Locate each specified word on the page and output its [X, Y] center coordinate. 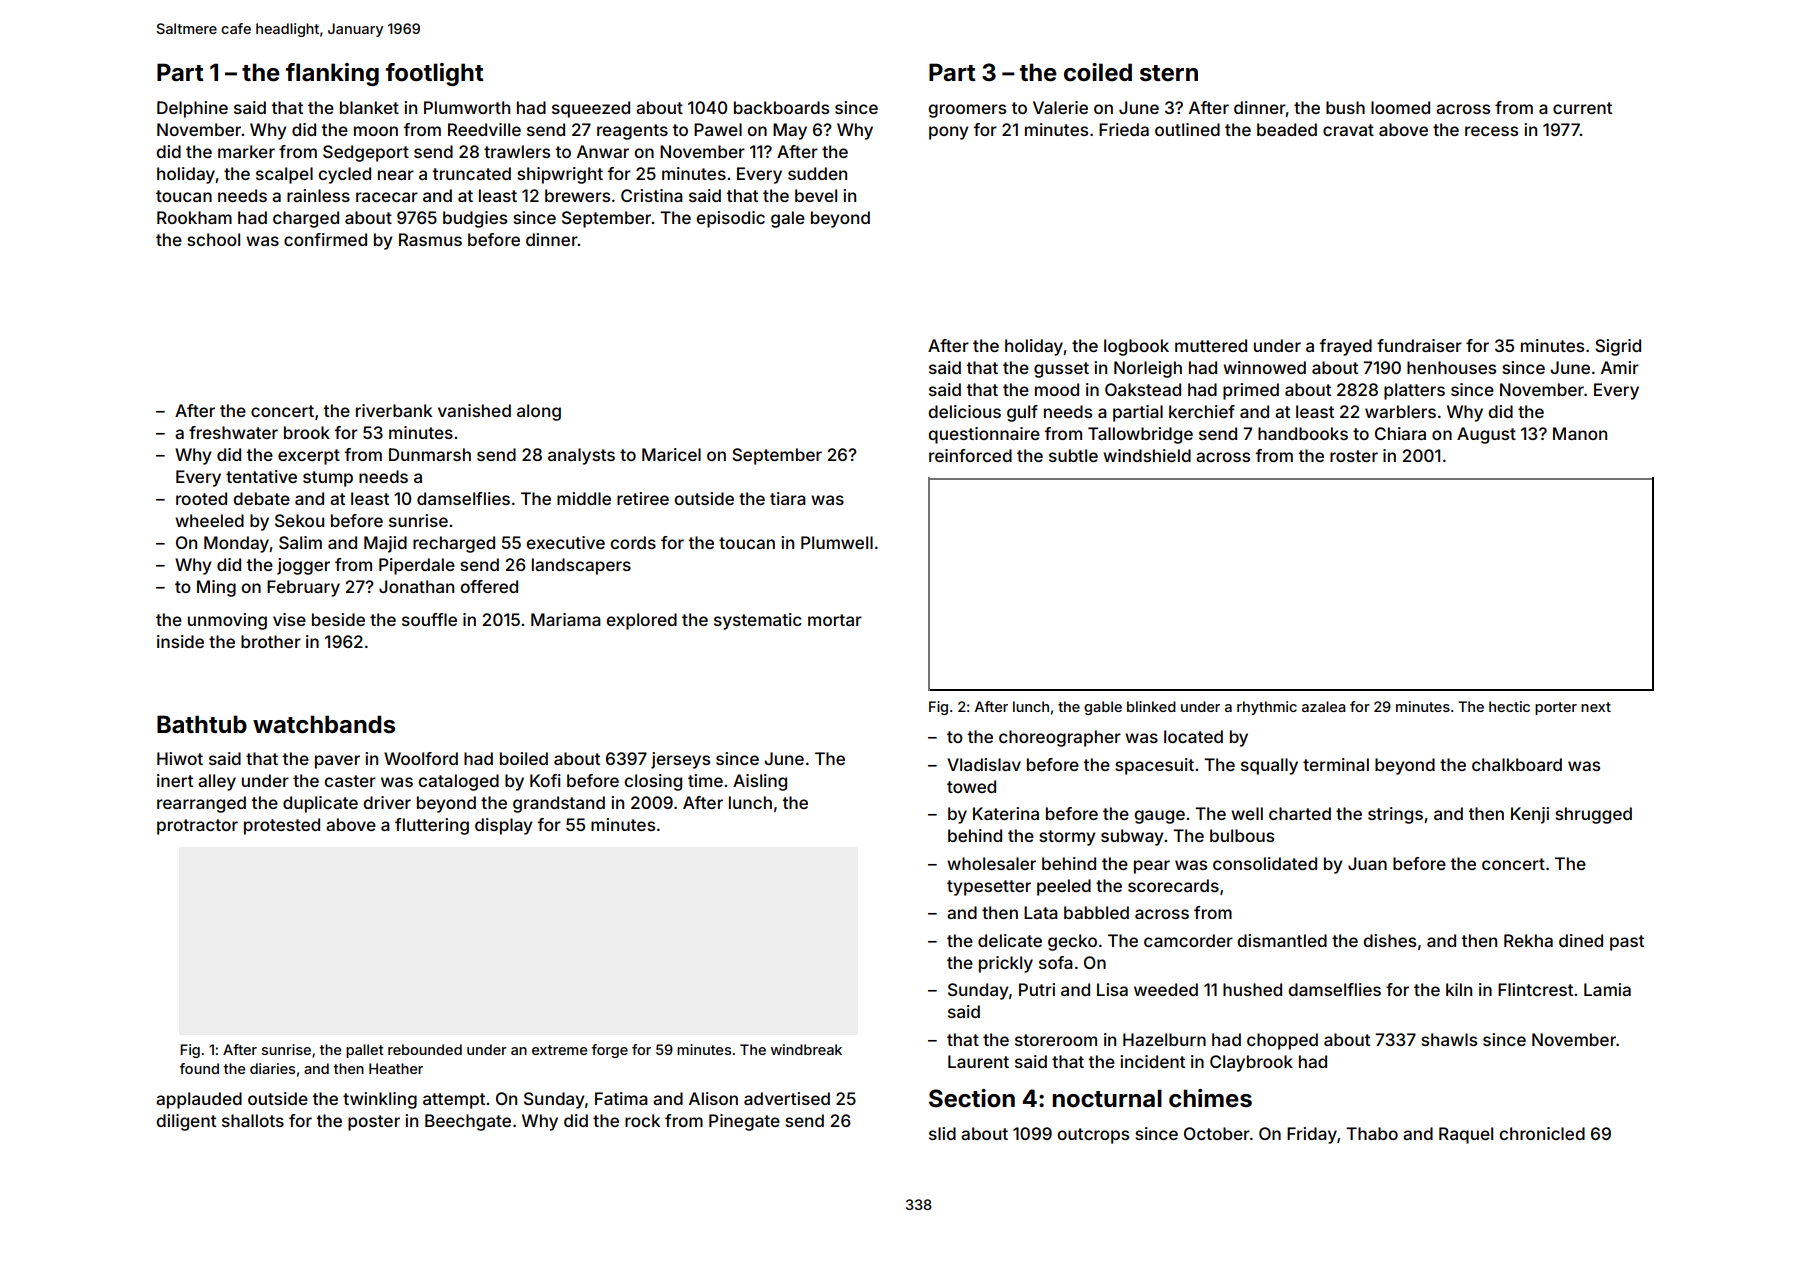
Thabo [1372, 1133]
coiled [1098, 72]
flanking [332, 74]
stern [1169, 73]
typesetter [989, 888]
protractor [197, 827]
